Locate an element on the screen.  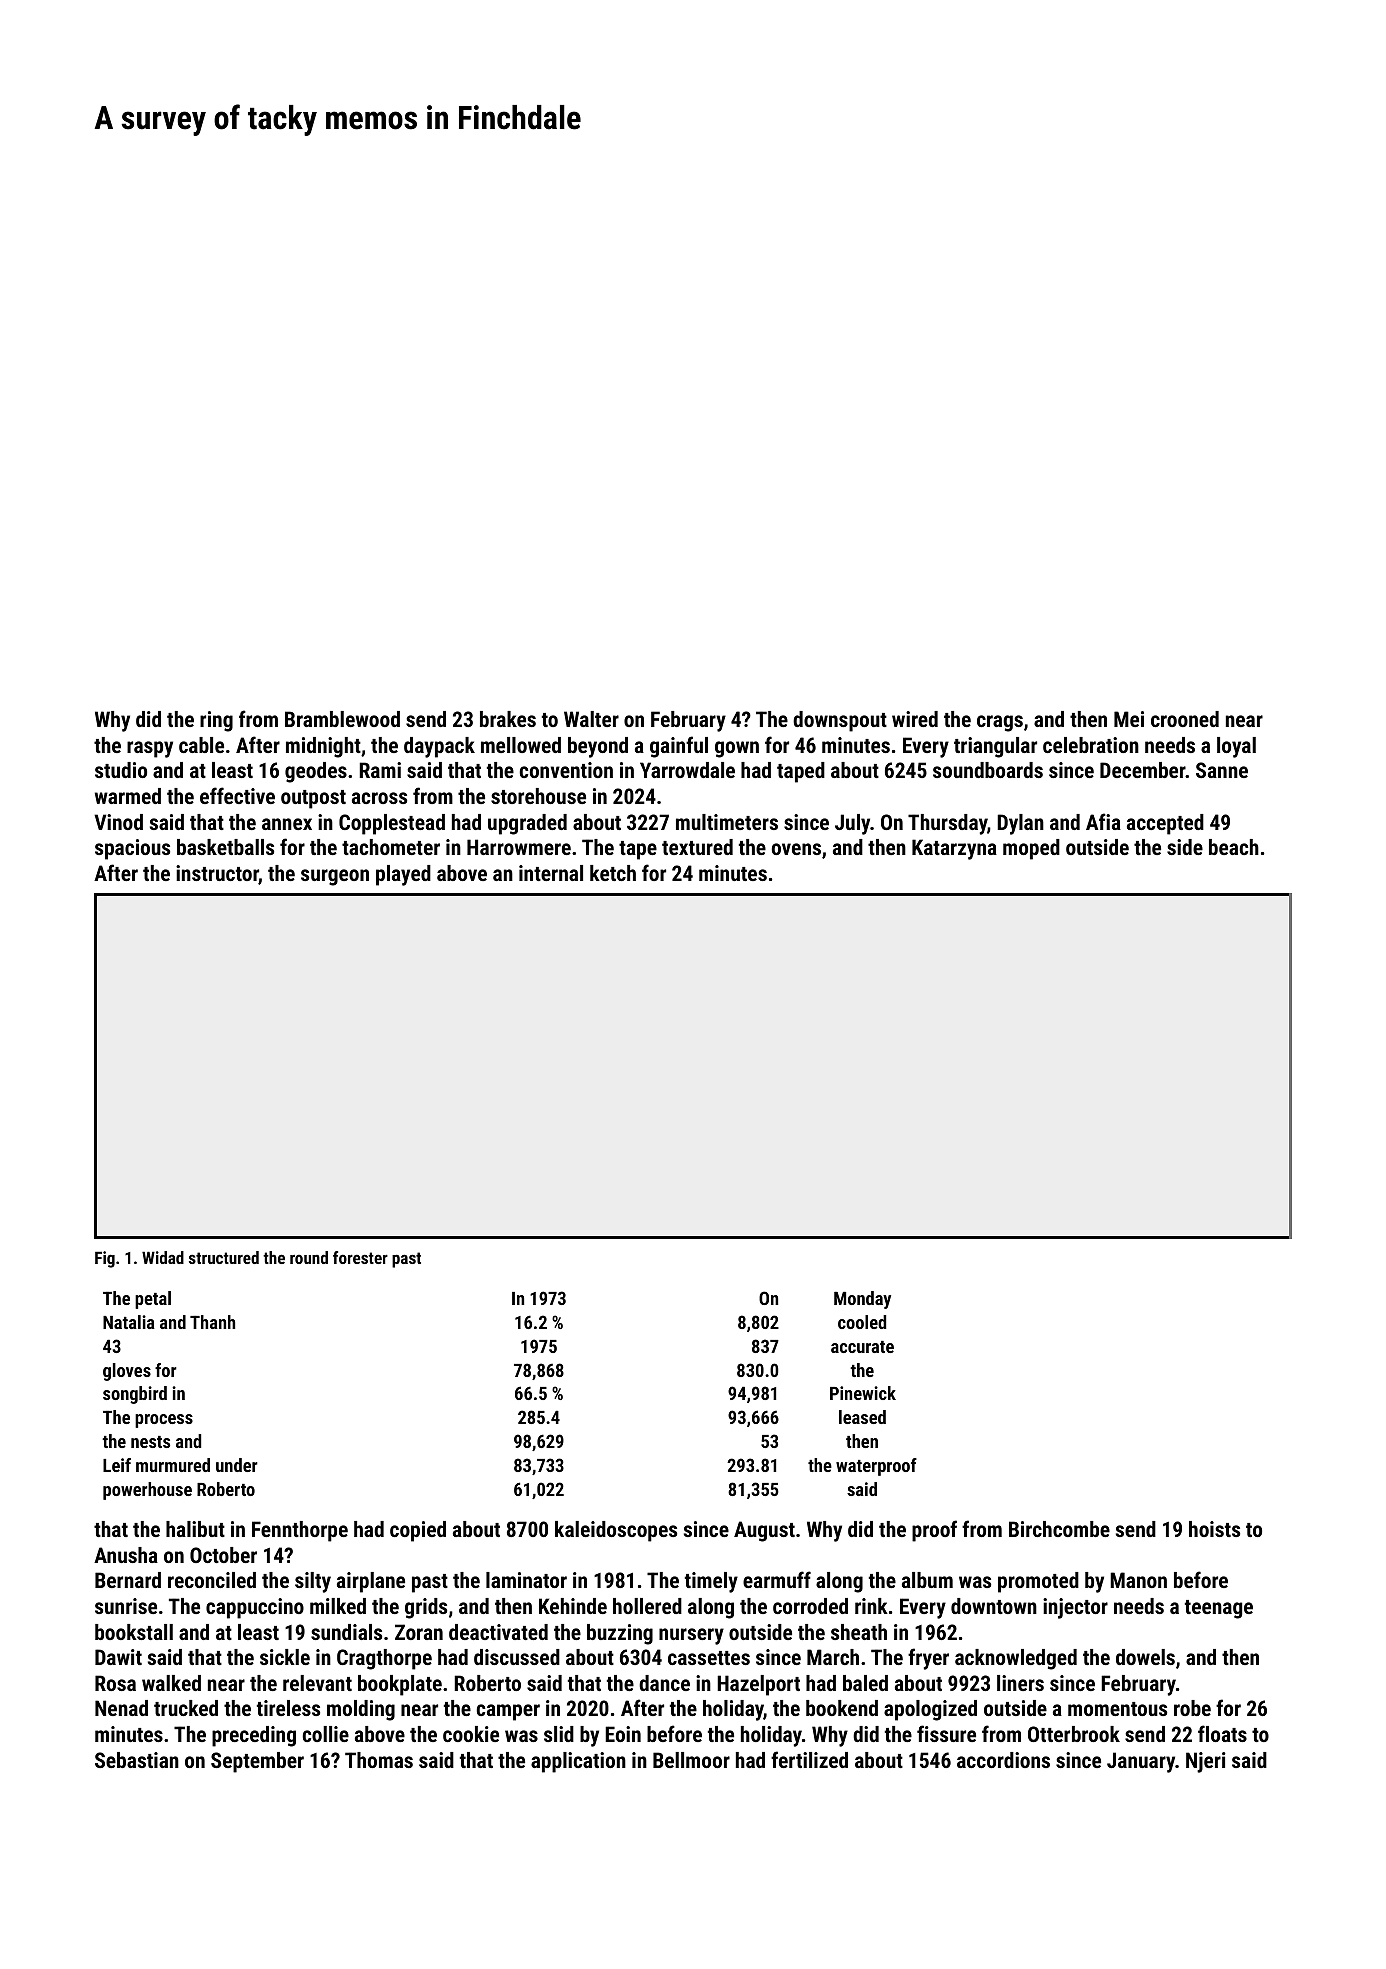
cooled is located at coordinates (862, 1322).
